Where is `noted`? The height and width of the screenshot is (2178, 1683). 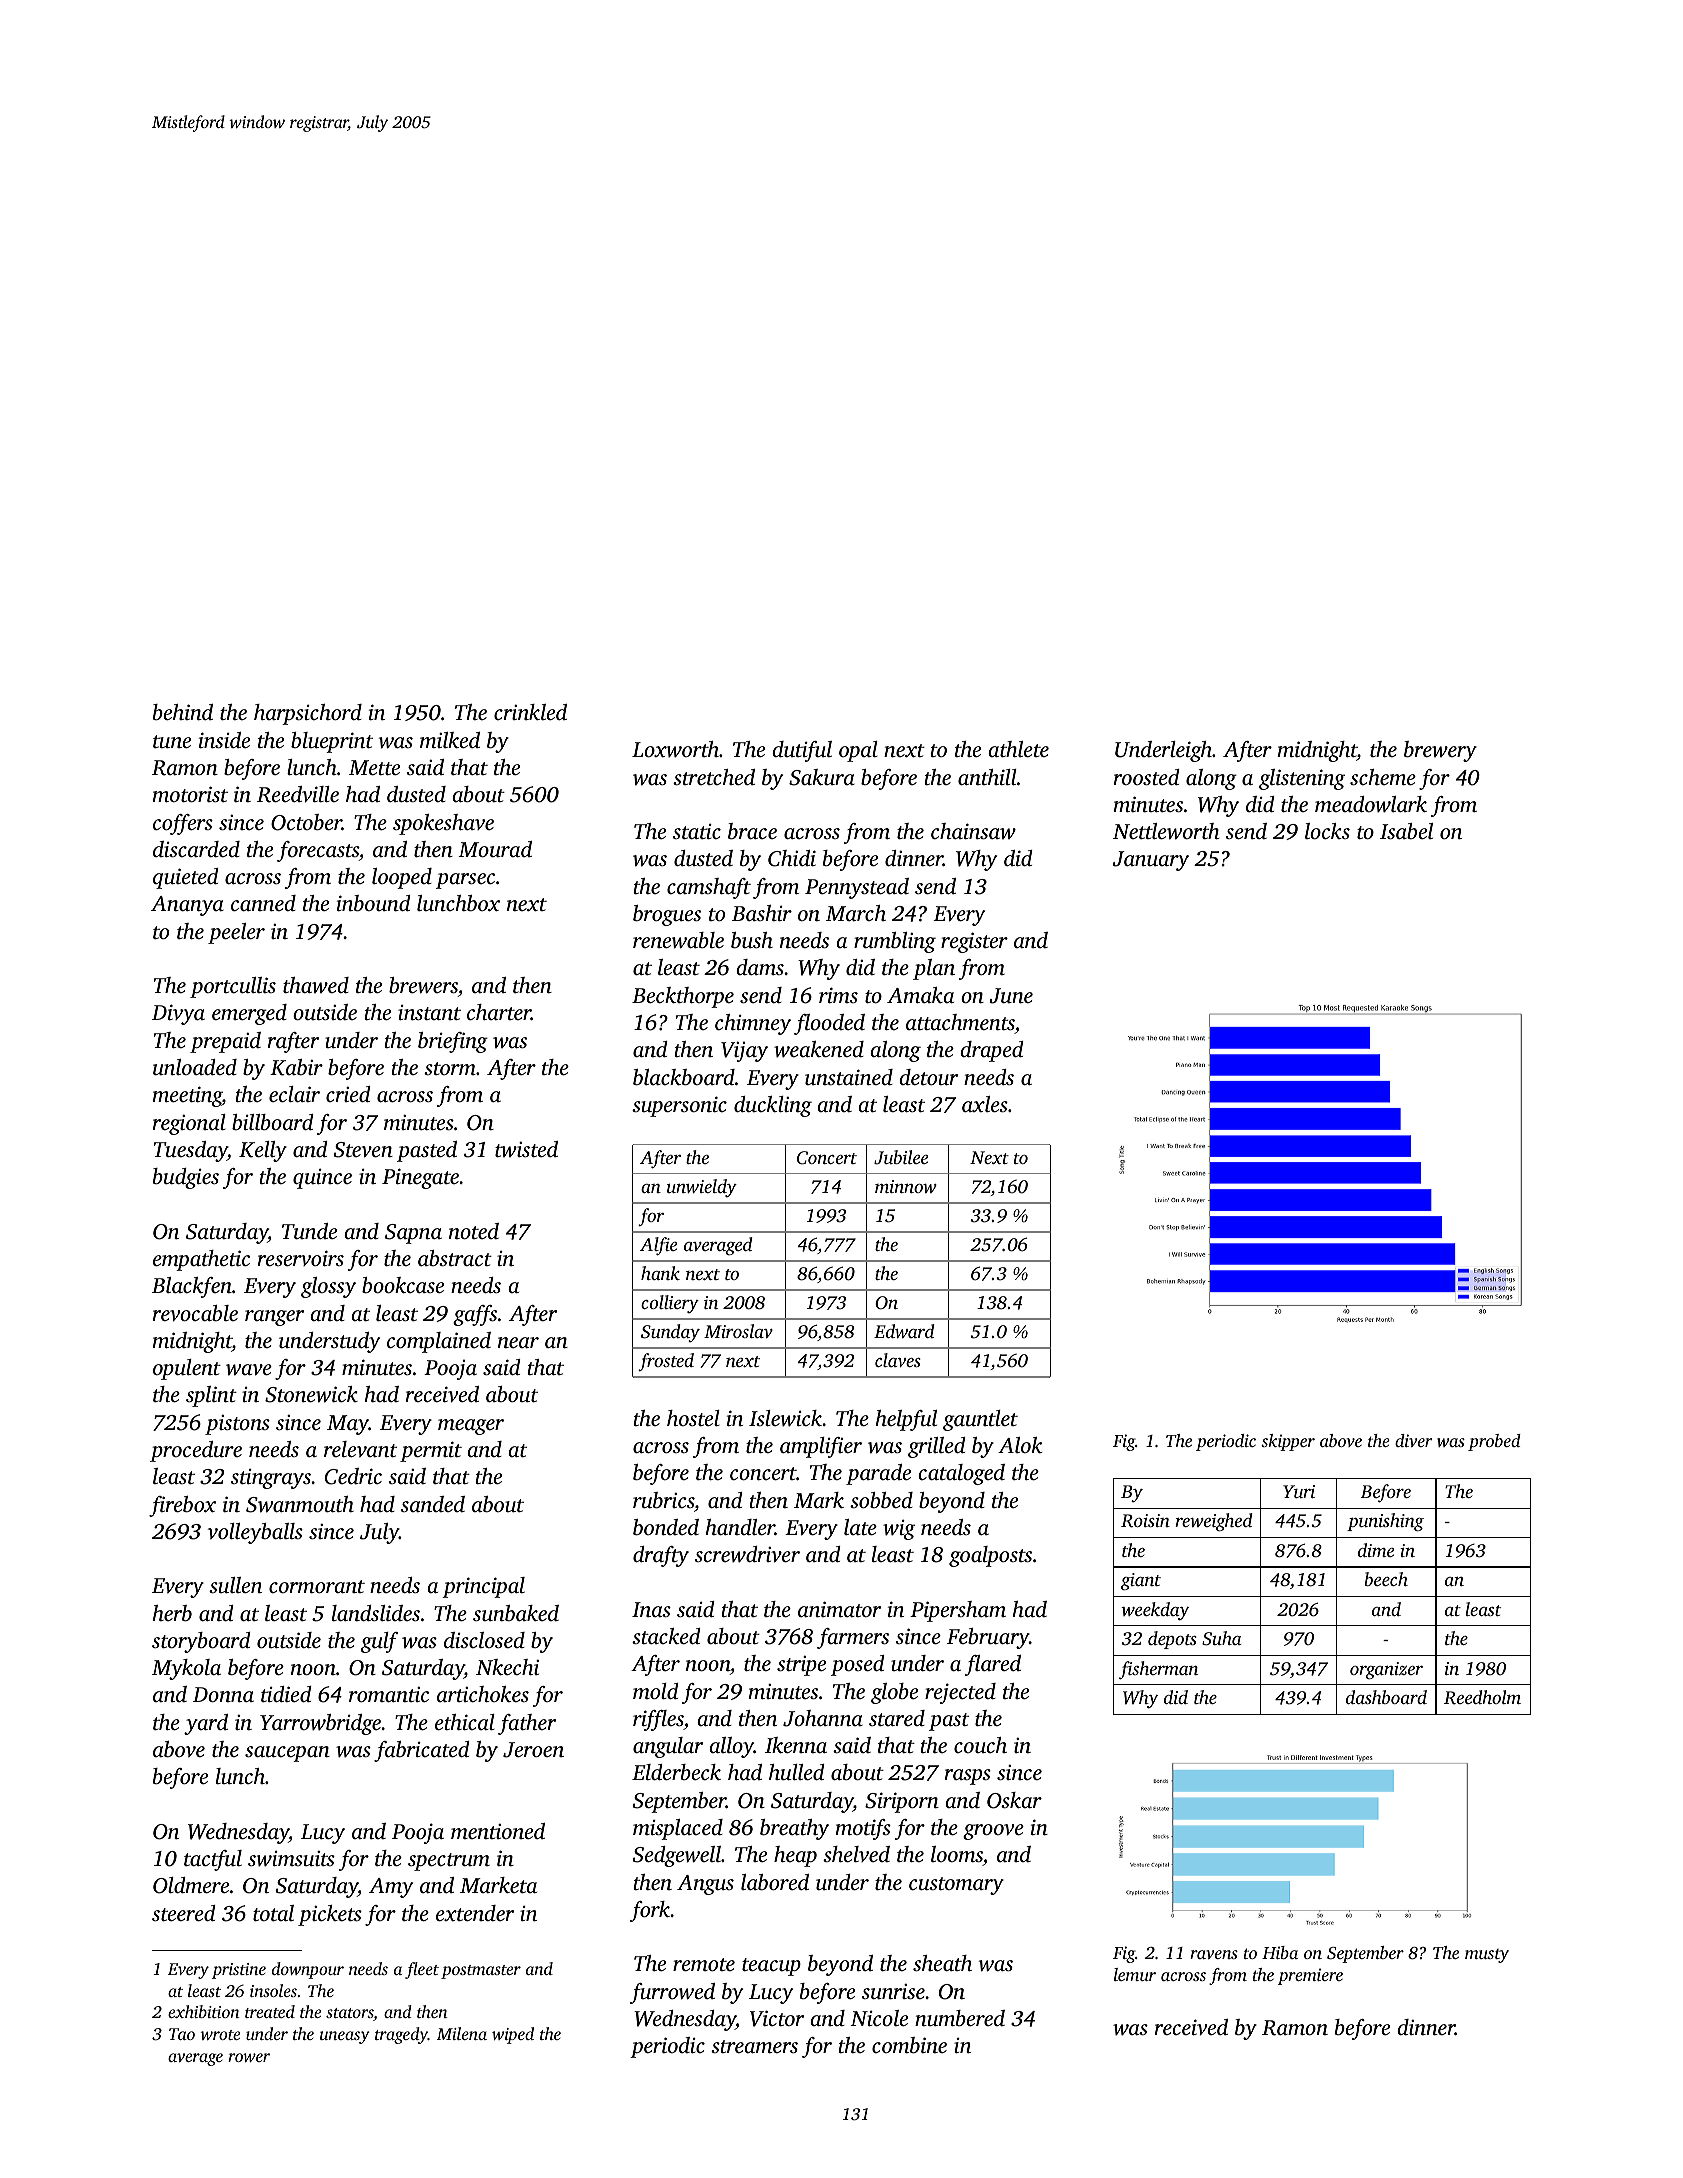 noted is located at coordinates (474, 1231).
